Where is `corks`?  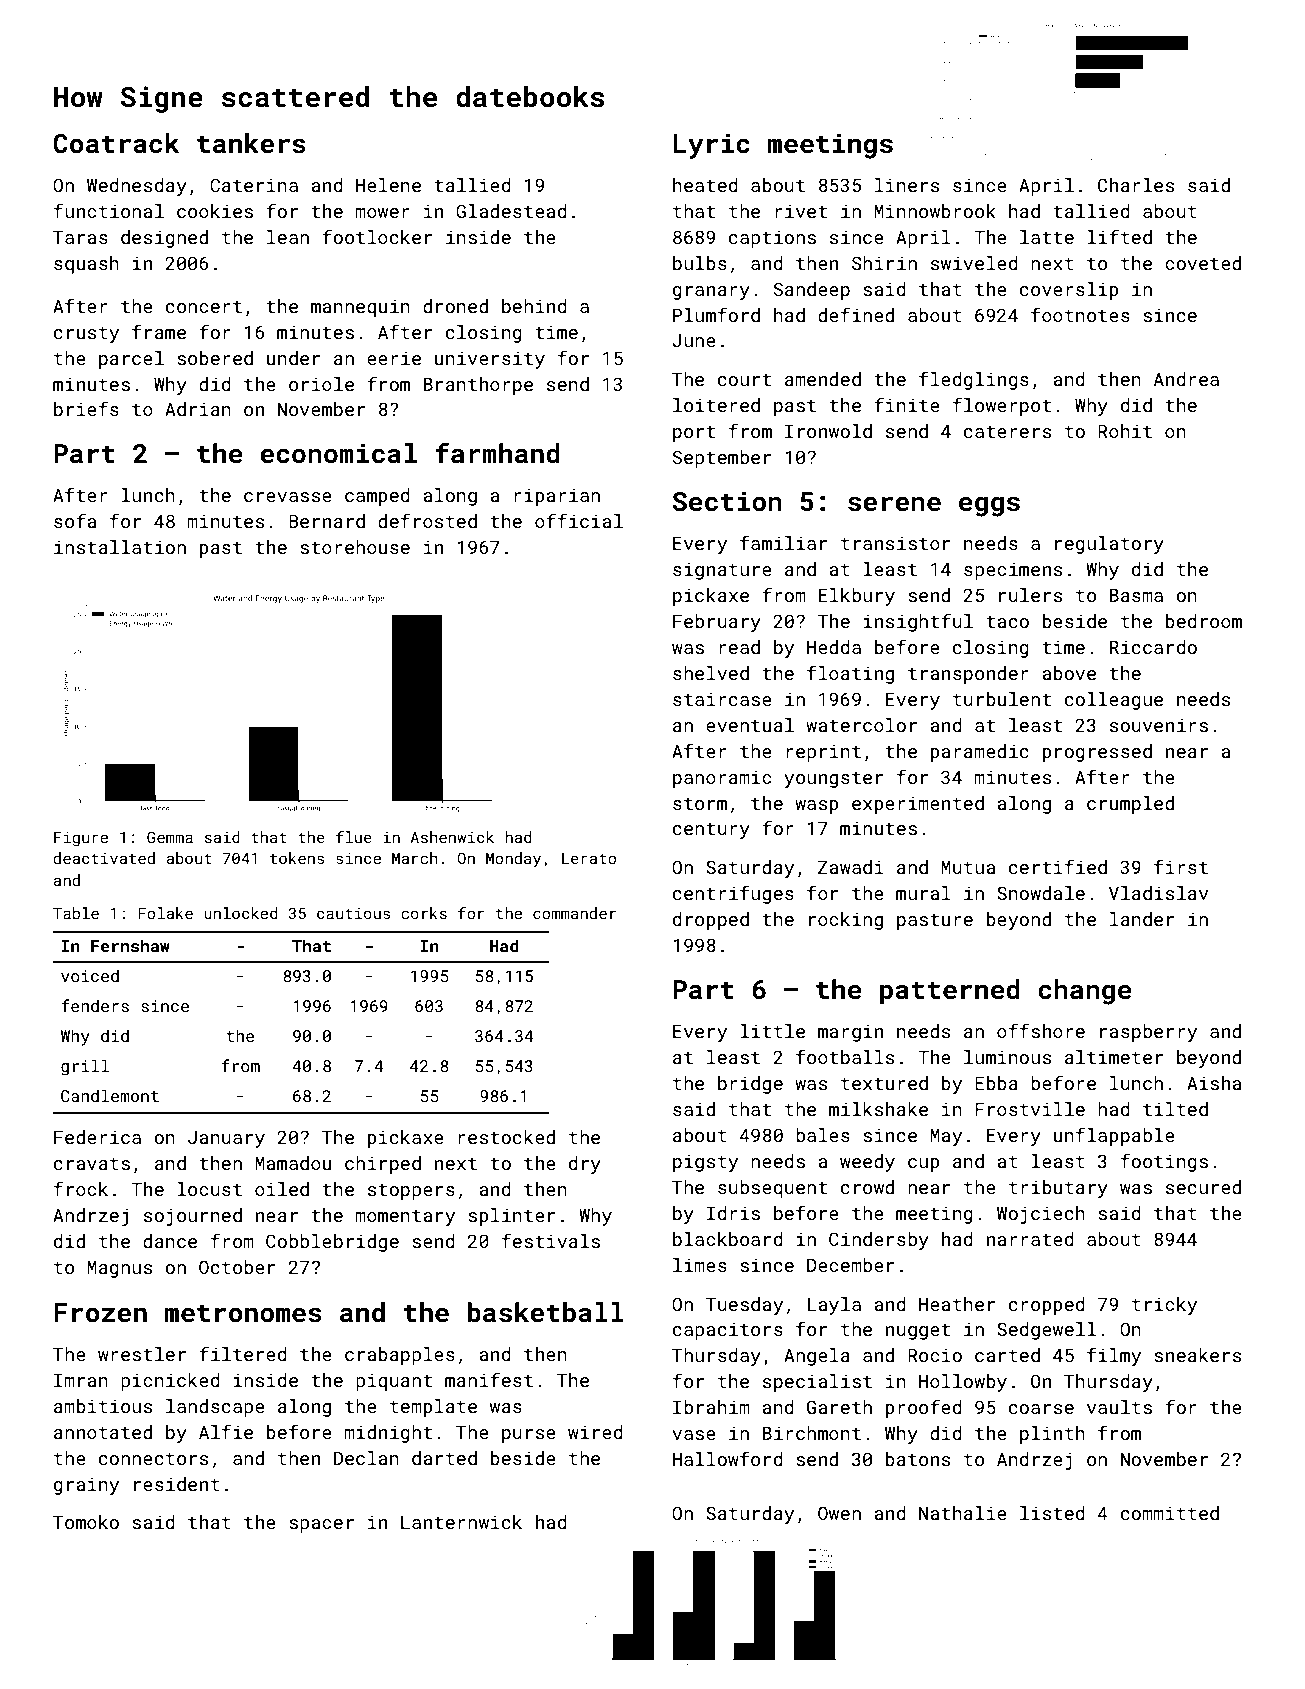
corks is located at coordinates (424, 913).
